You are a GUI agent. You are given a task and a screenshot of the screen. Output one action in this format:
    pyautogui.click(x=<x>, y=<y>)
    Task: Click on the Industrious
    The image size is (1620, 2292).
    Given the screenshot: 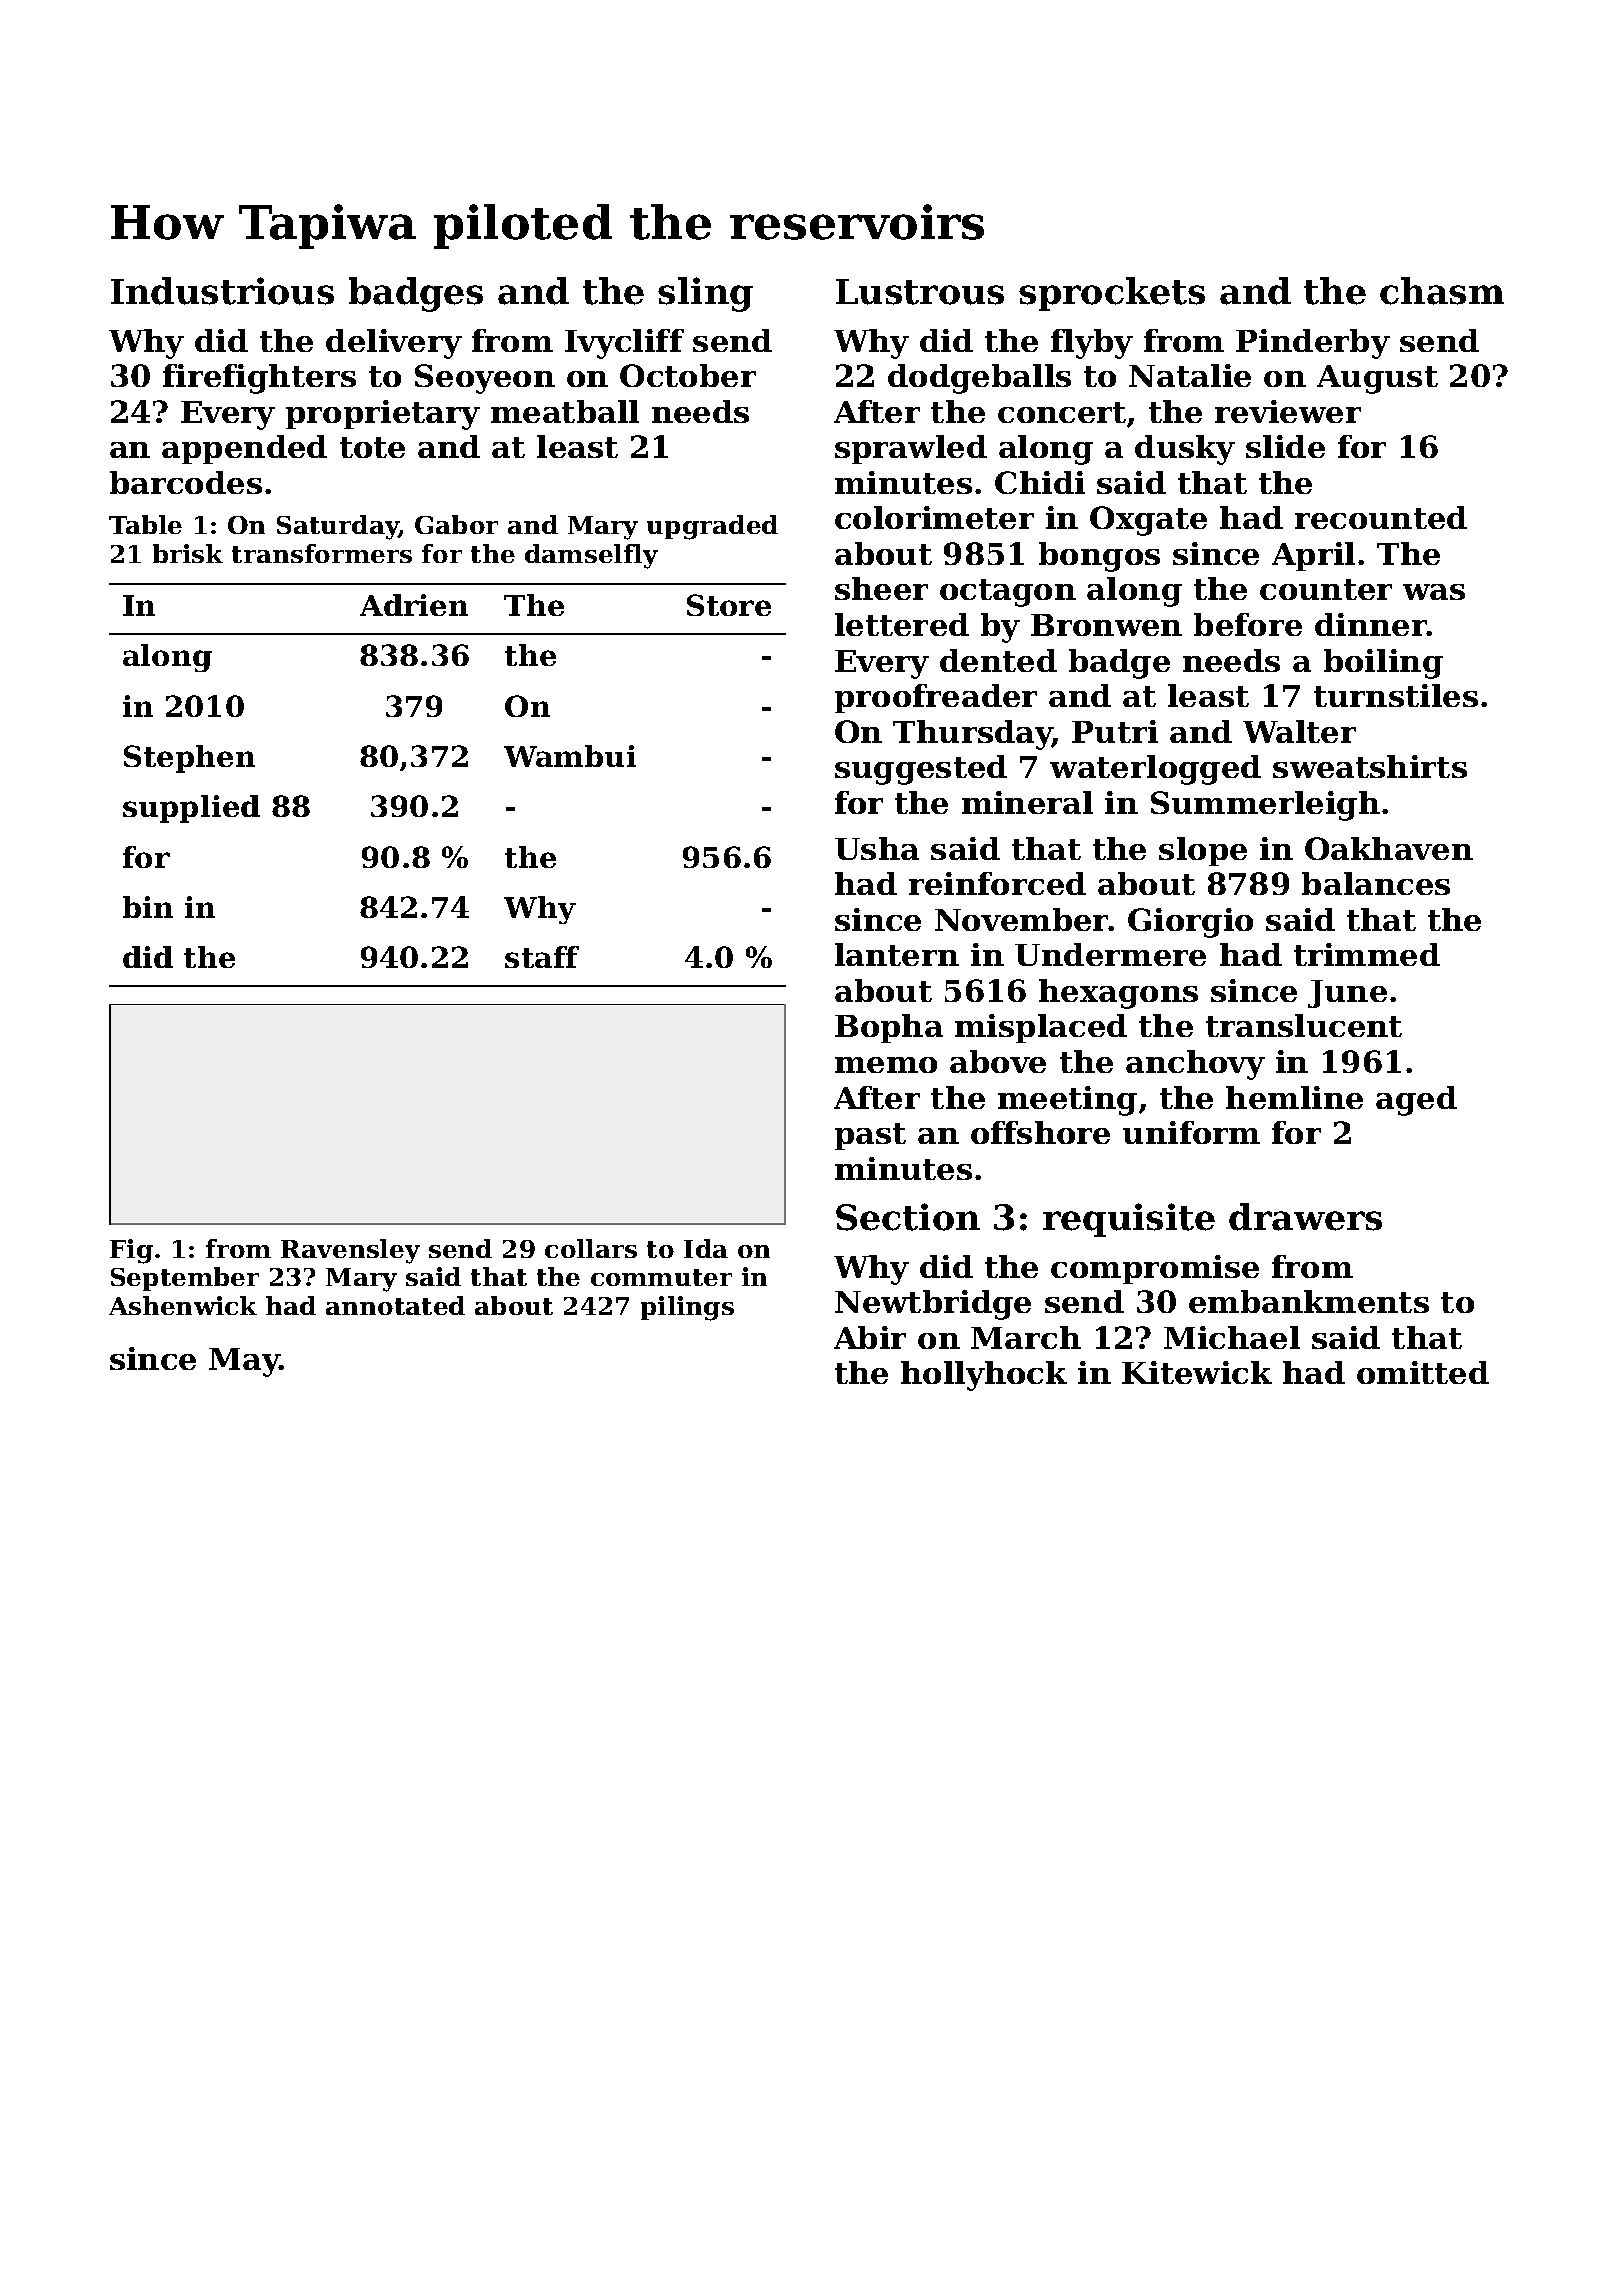 What is the action you would take?
    pyautogui.click(x=222, y=291)
